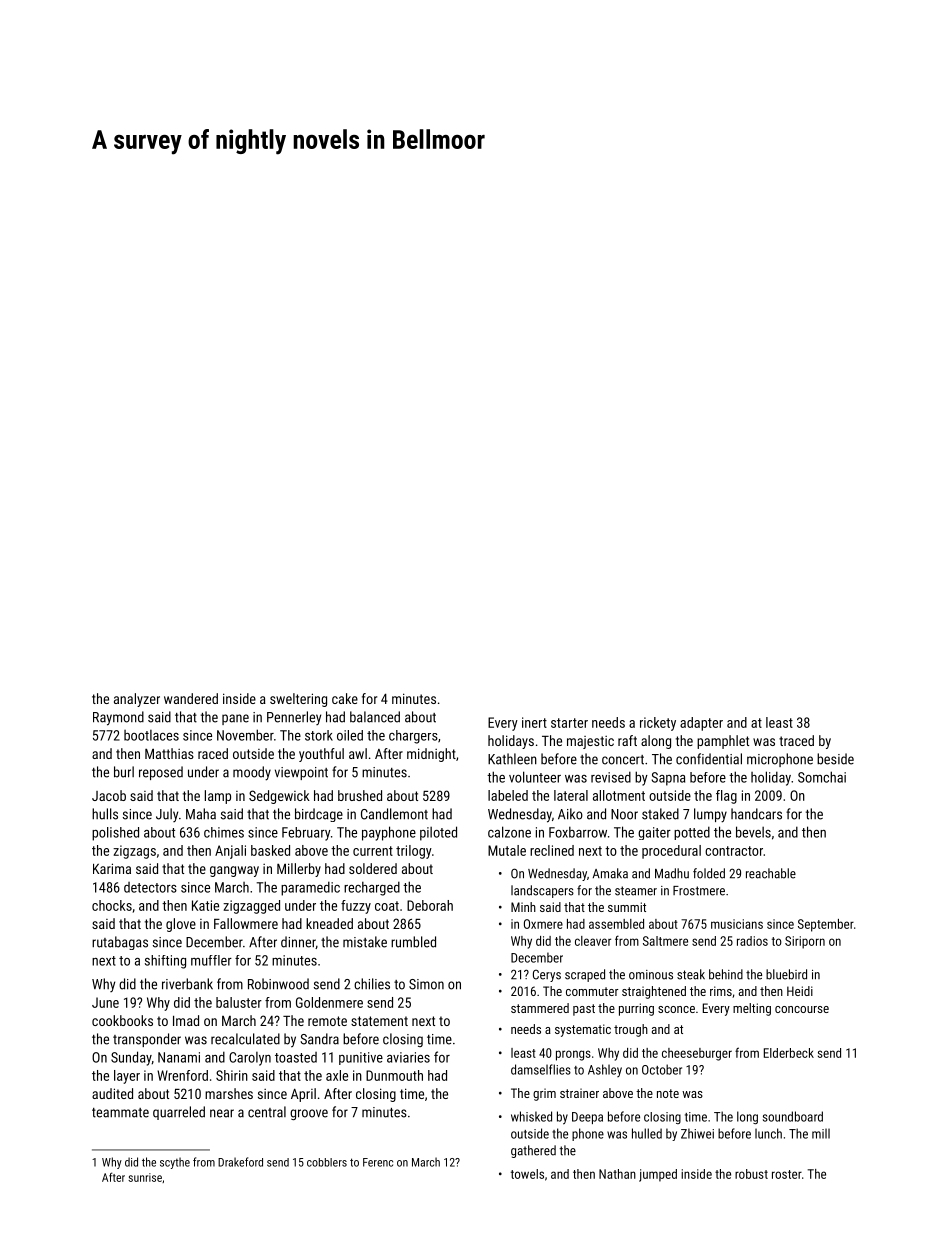 Image resolution: width=952 pixels, height=1233 pixels. What do you see at coordinates (310, 888) in the screenshot?
I see `paramedic` at bounding box center [310, 888].
